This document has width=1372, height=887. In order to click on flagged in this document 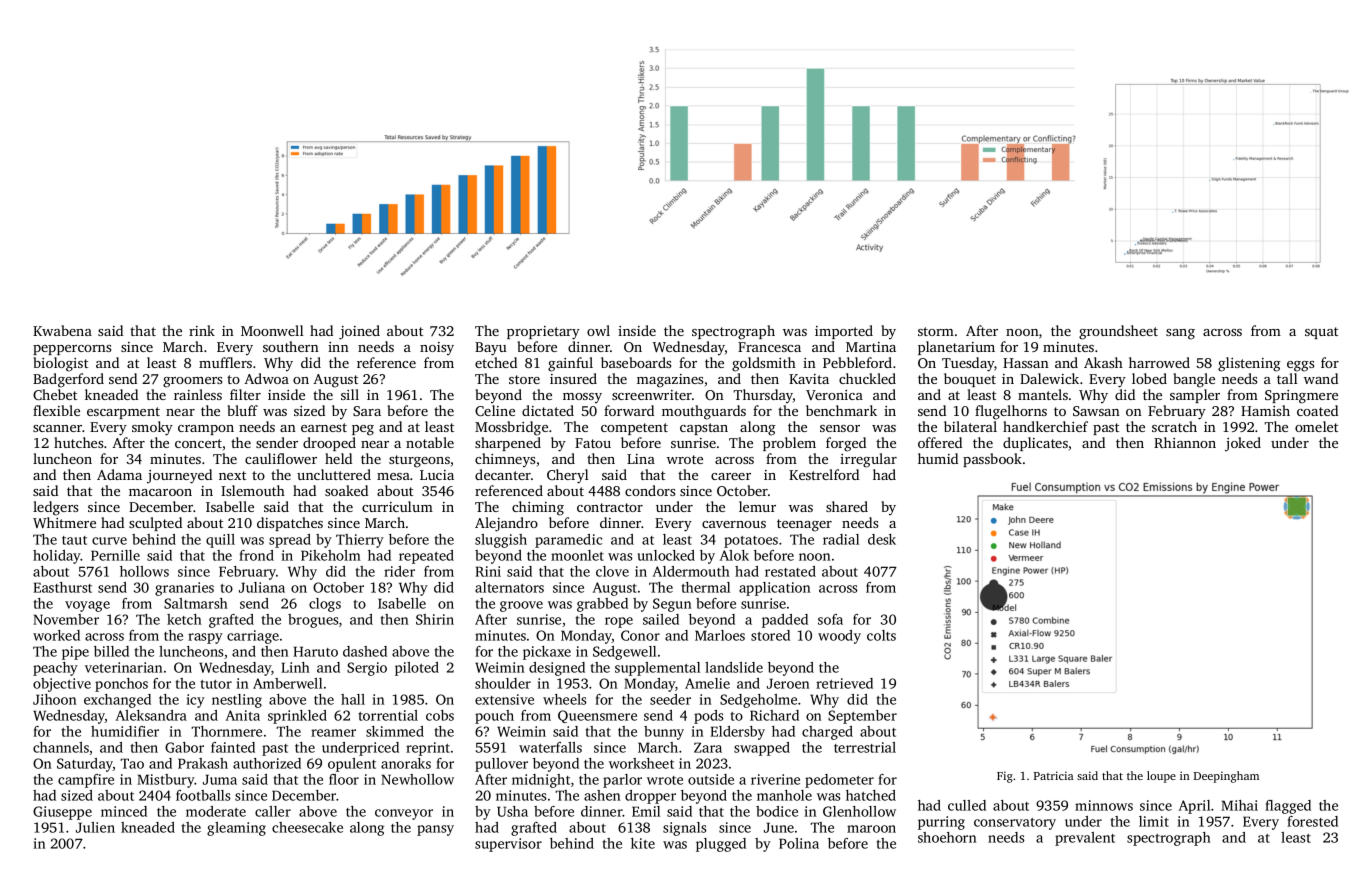, I will do `click(1288, 807)`.
